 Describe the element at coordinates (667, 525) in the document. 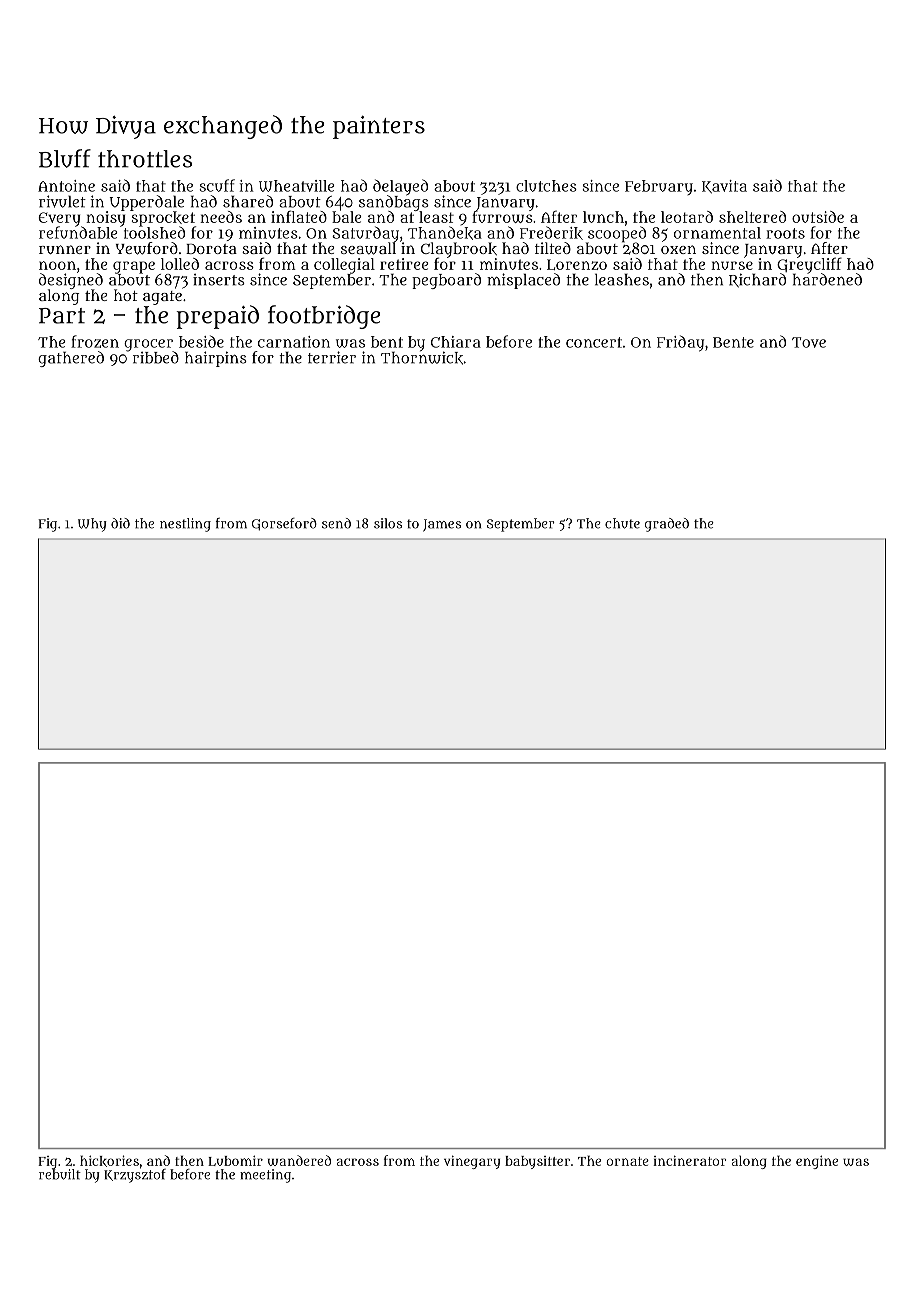

I see `graded` at that location.
